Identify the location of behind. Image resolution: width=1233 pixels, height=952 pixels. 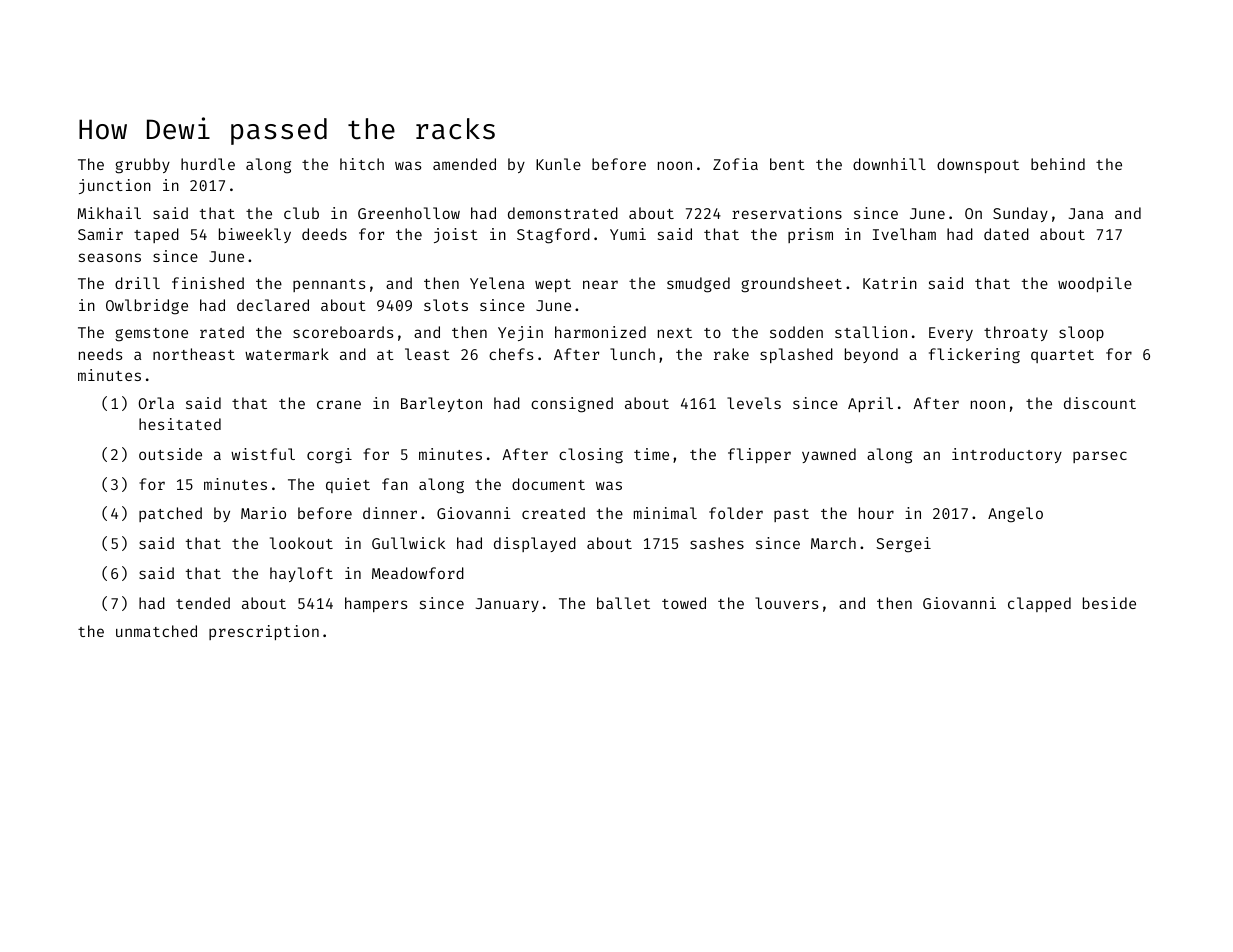
(1058, 164).
